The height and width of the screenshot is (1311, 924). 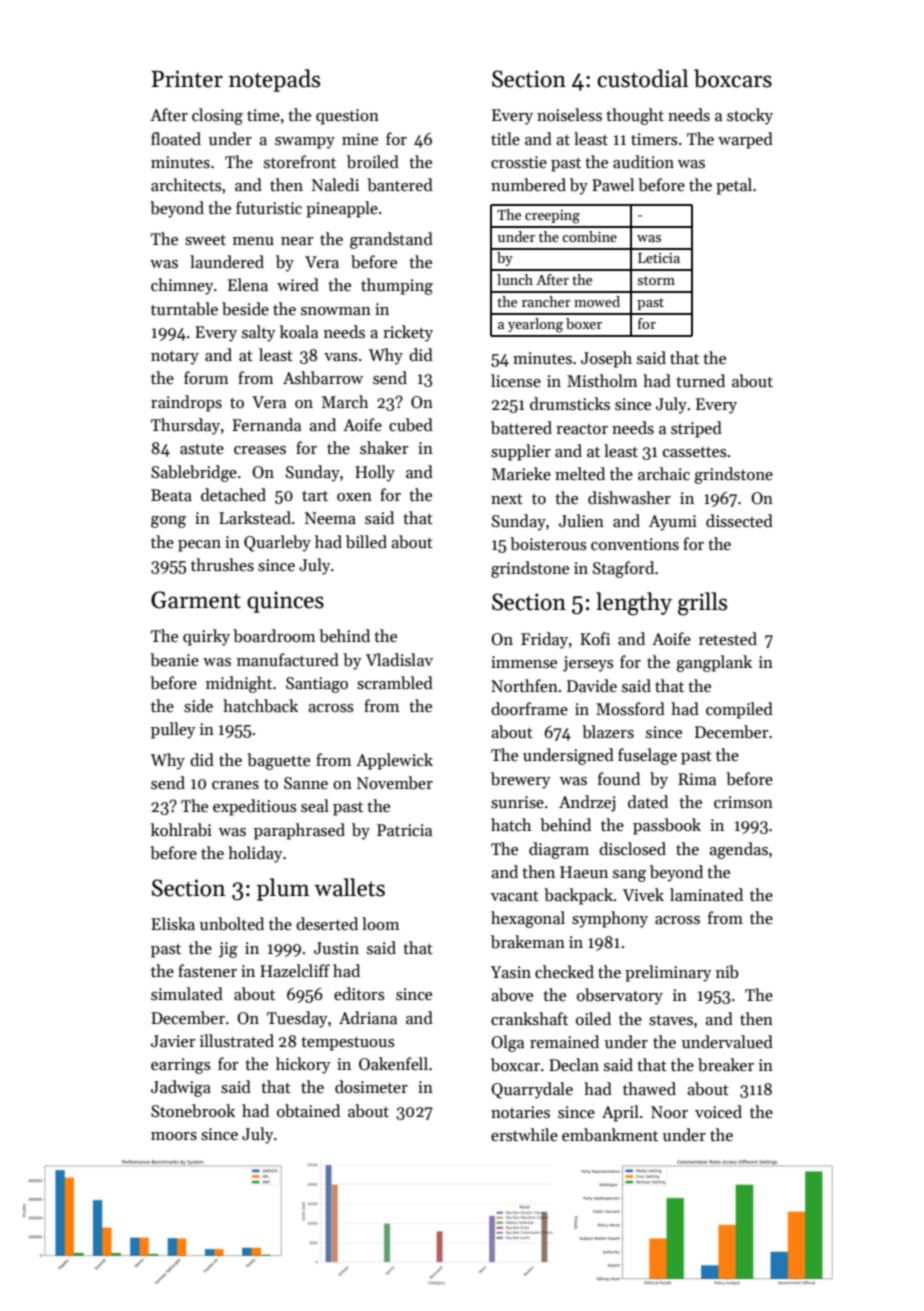 I want to click on license, so click(x=516, y=381).
